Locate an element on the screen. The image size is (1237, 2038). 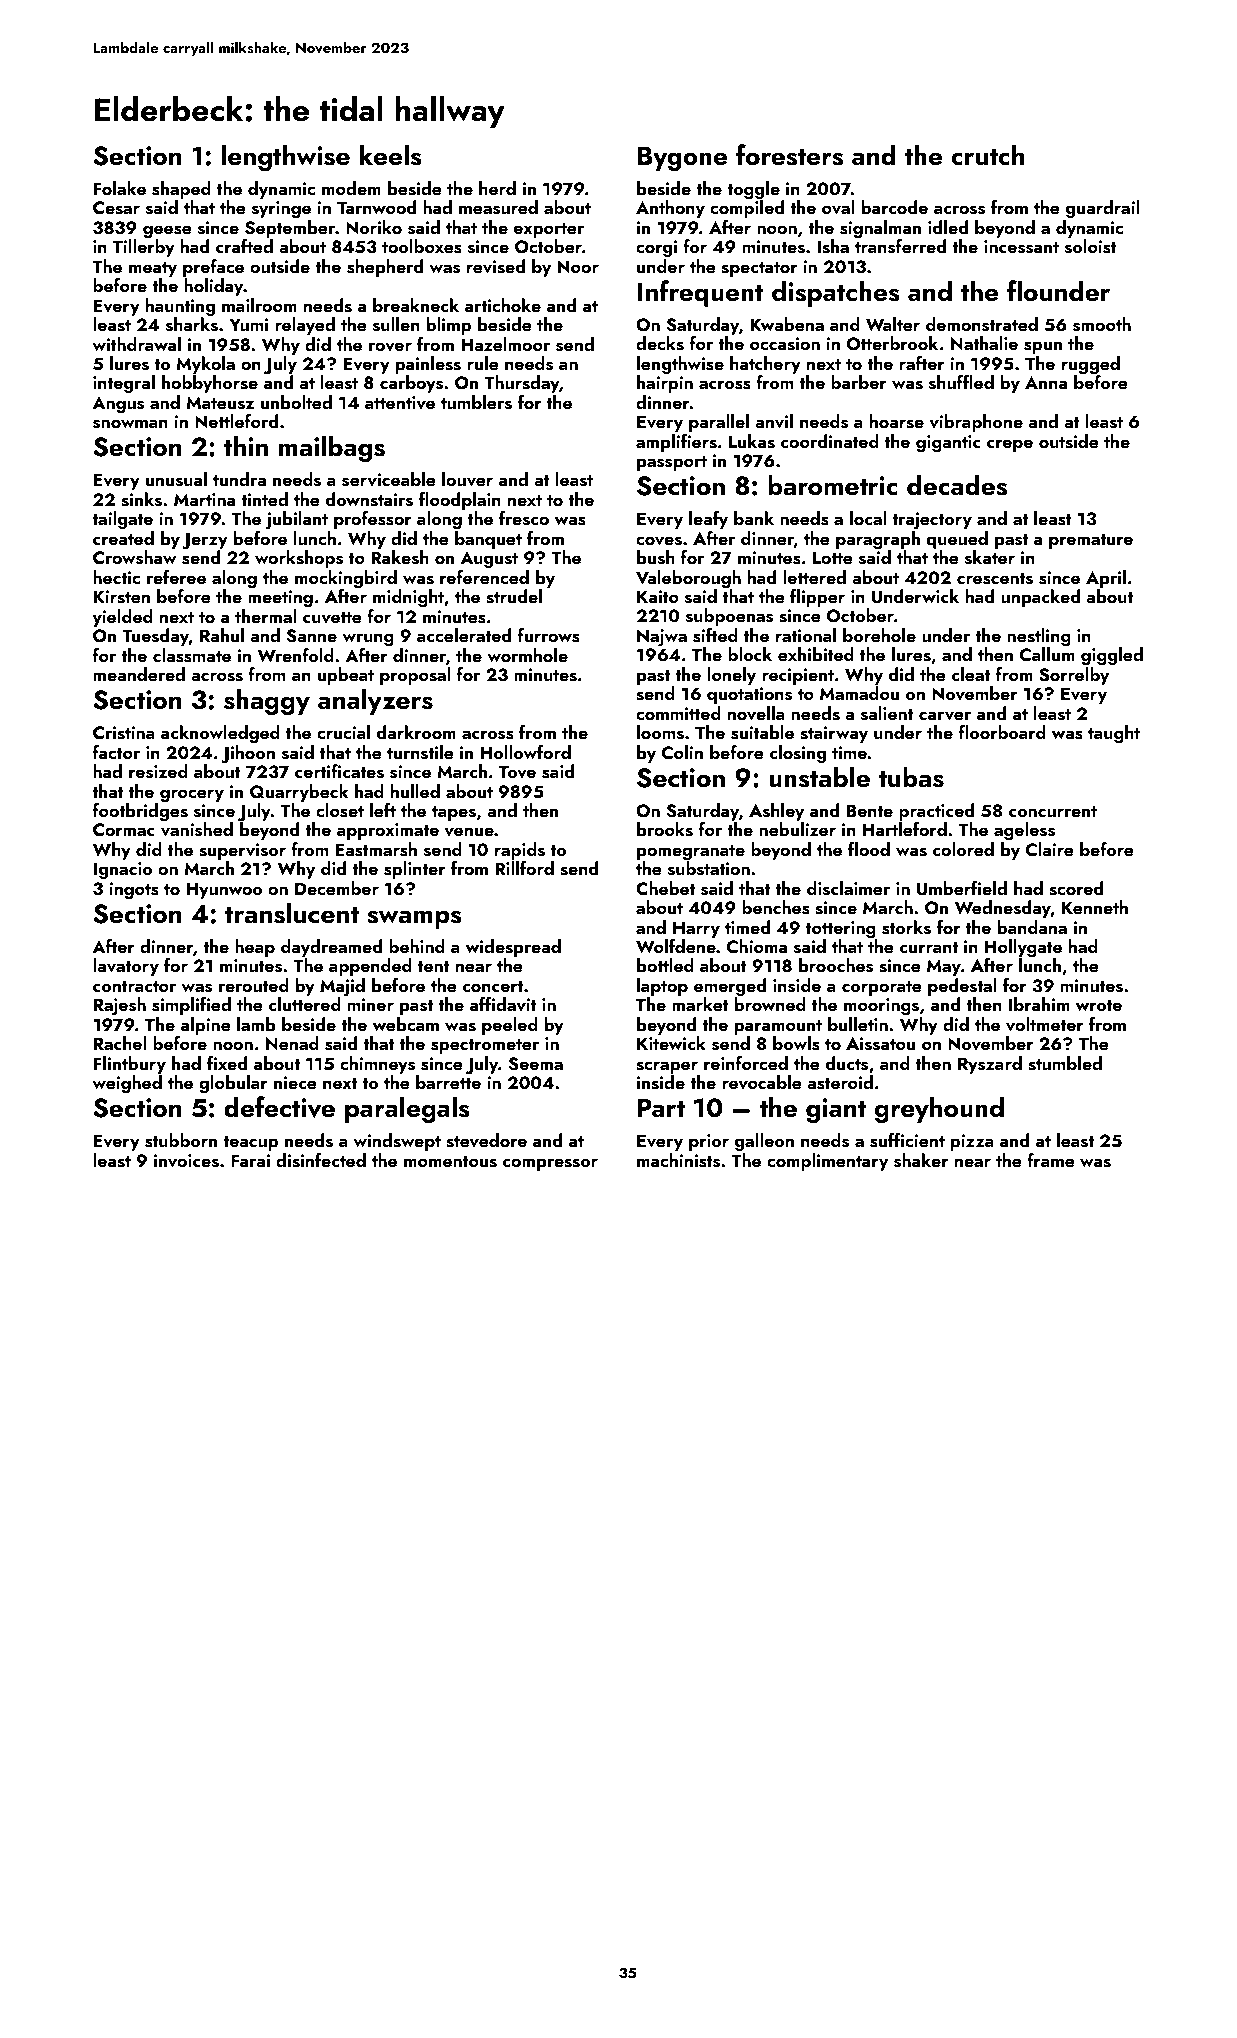
rule is located at coordinates (483, 363).
